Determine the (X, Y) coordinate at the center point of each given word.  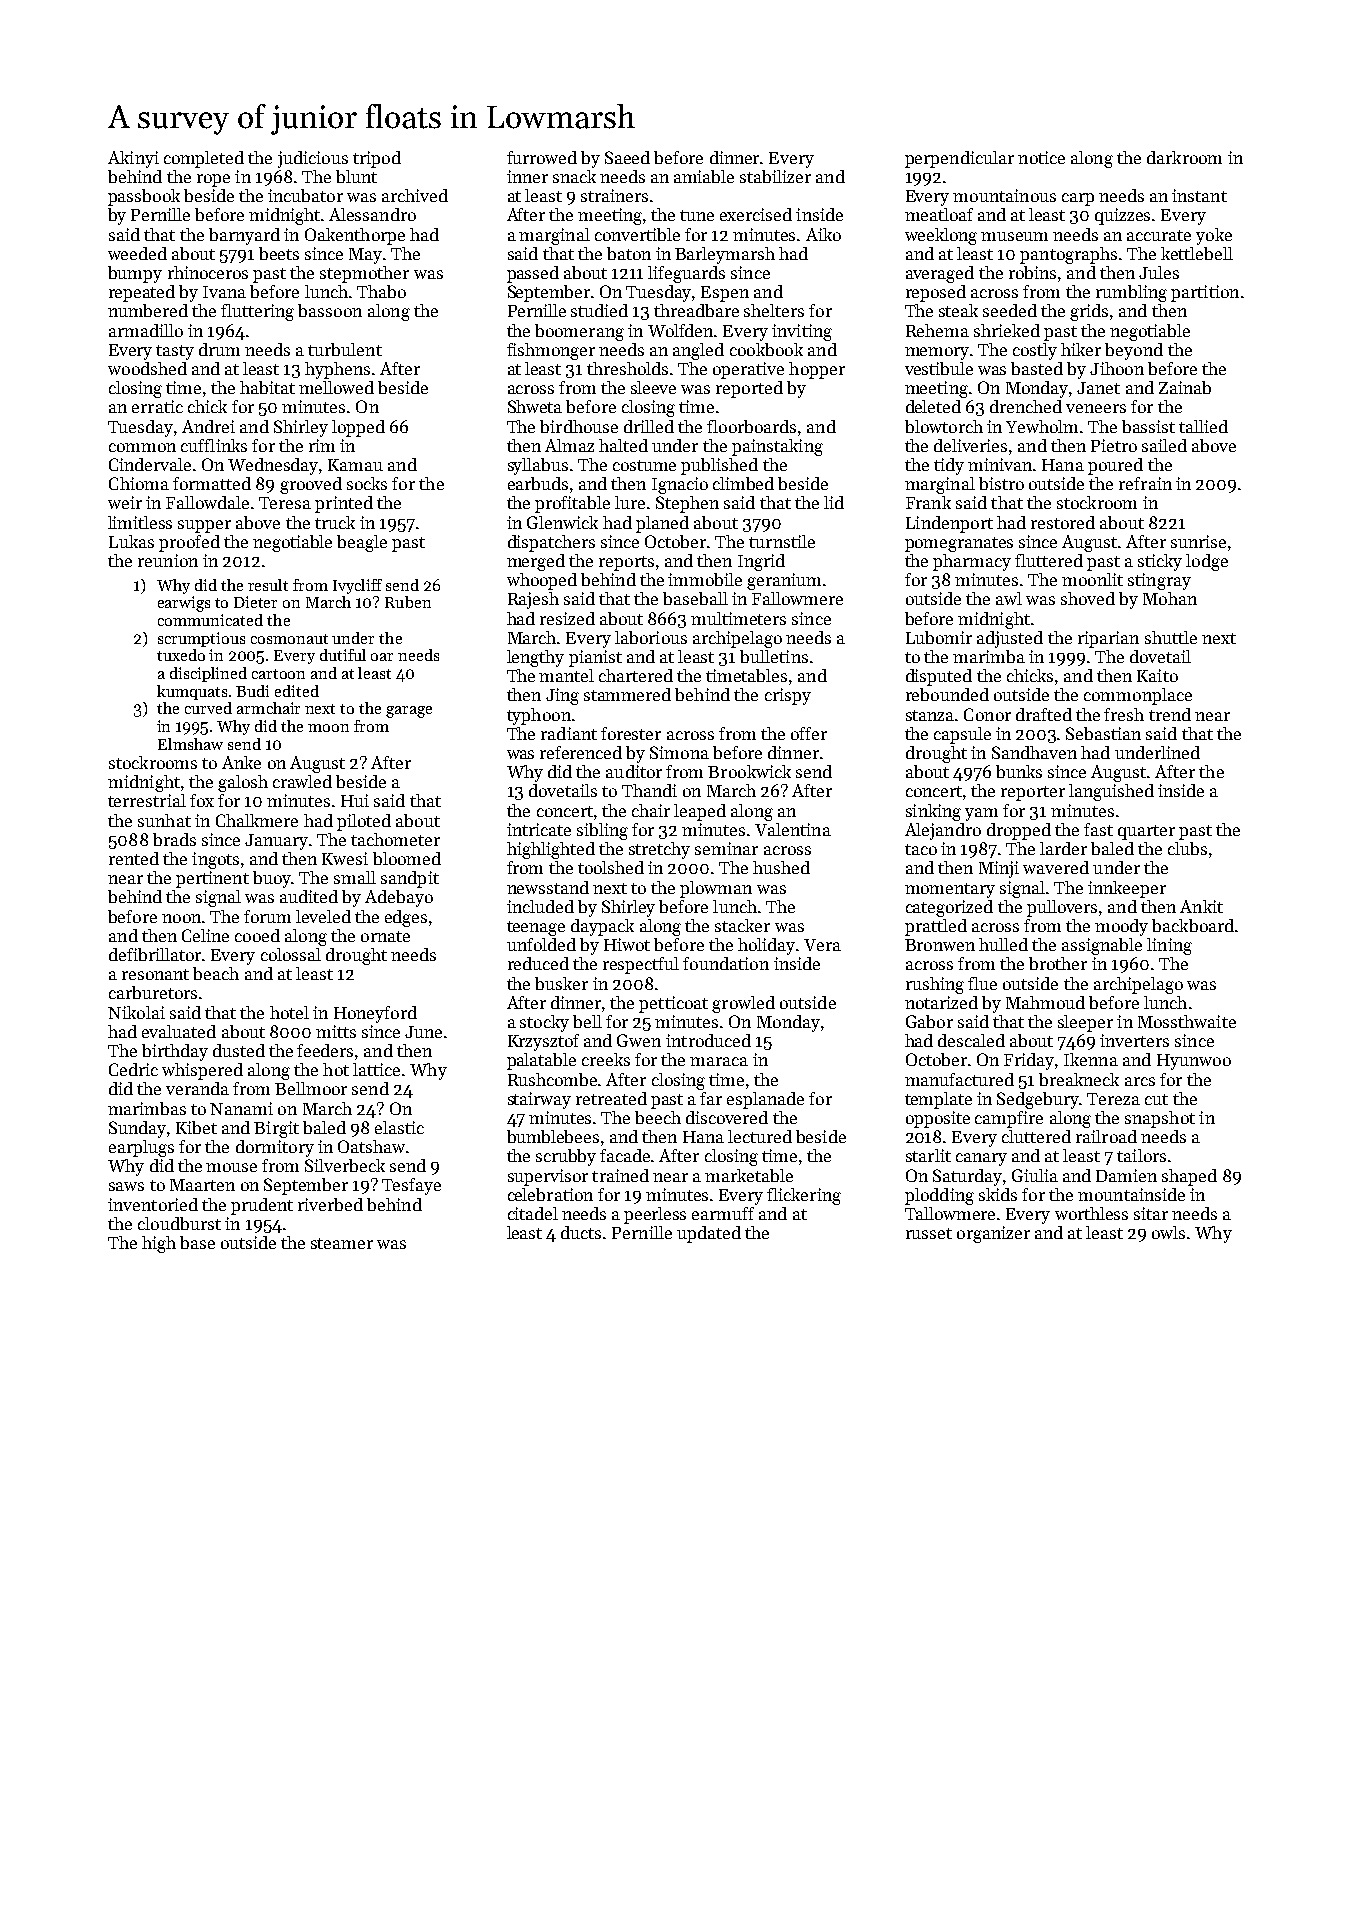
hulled (1003, 944)
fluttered (1049, 560)
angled (698, 351)
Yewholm (1042, 426)
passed (533, 274)
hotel (289, 1012)
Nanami (241, 1108)
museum (1014, 236)
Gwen (639, 1040)
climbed (743, 483)
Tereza (1113, 1099)
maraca (719, 1061)
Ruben (408, 602)
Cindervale (150, 464)
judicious (313, 159)
